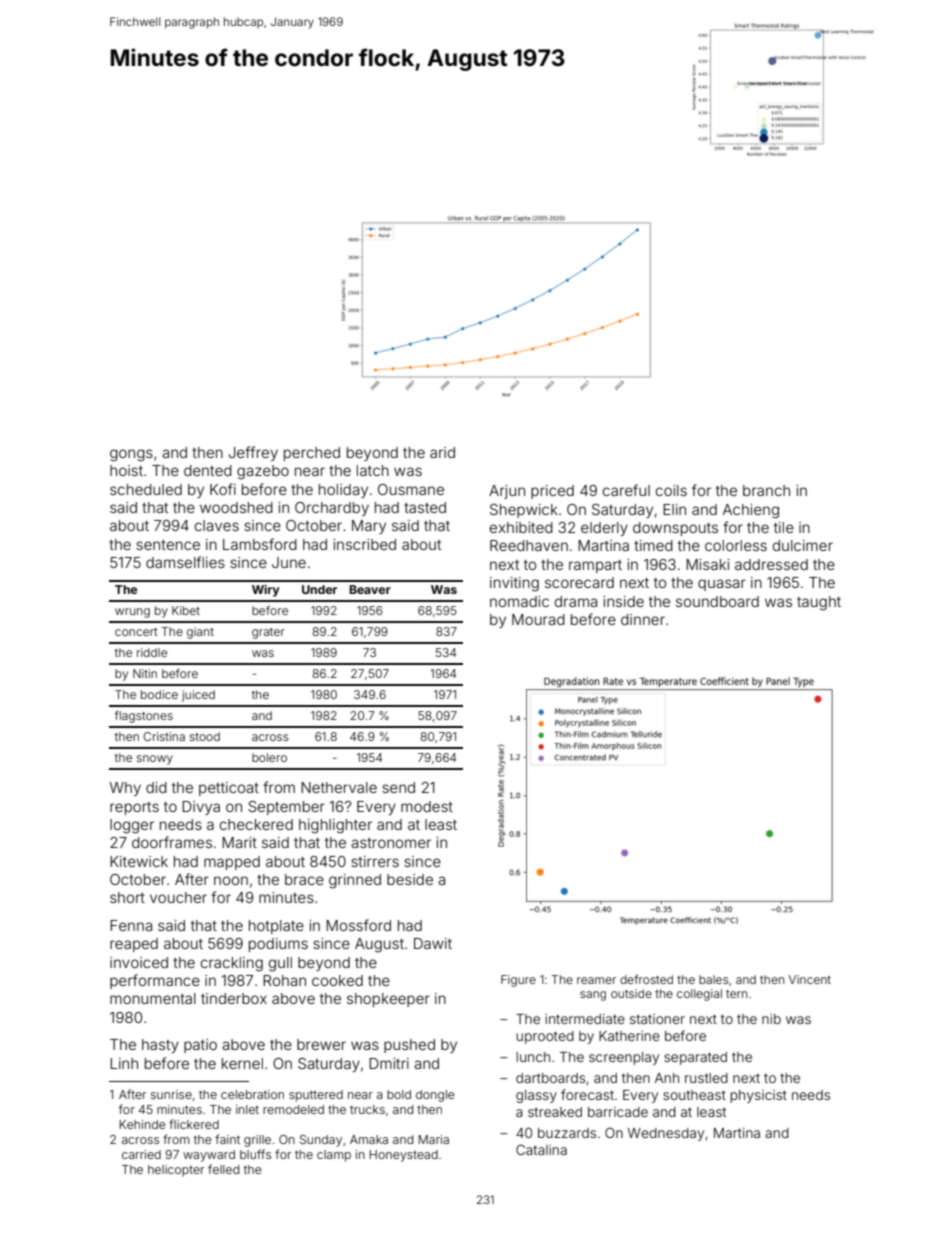  What do you see at coordinates (205, 736) in the page?
I see `stood` at bounding box center [205, 736].
